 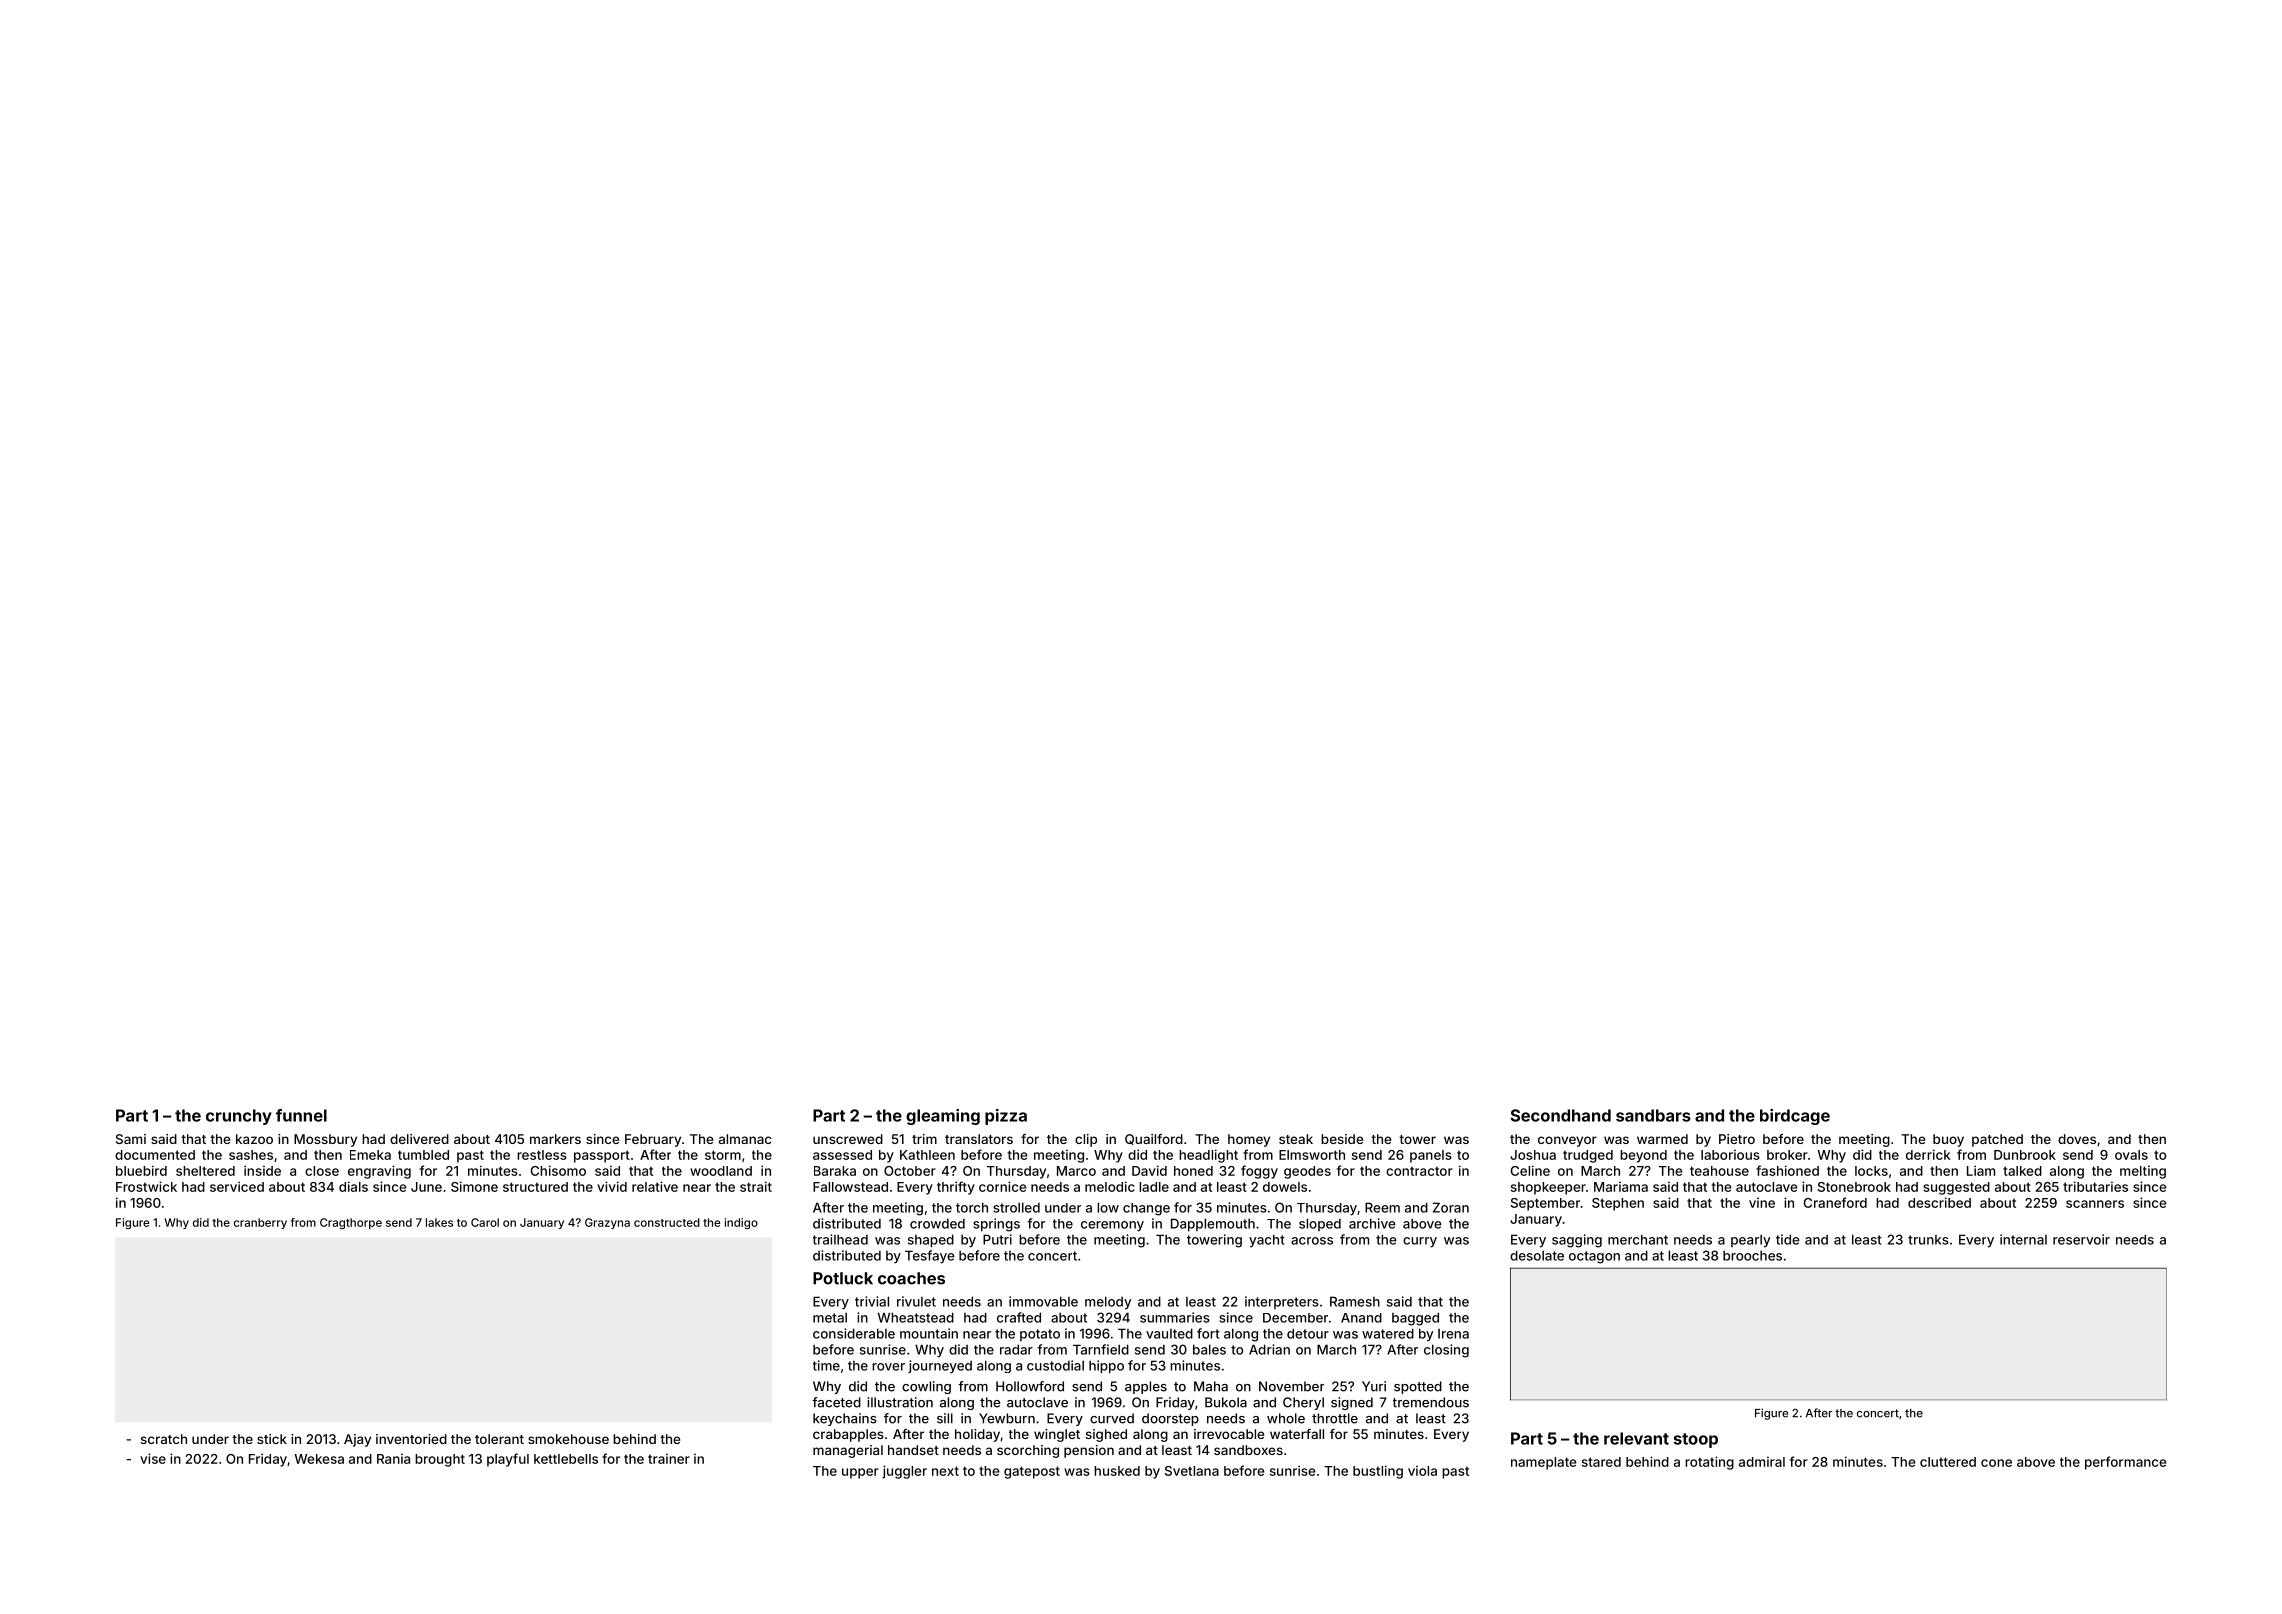 What do you see at coordinates (842, 1155) in the screenshot?
I see `assessed` at bounding box center [842, 1155].
